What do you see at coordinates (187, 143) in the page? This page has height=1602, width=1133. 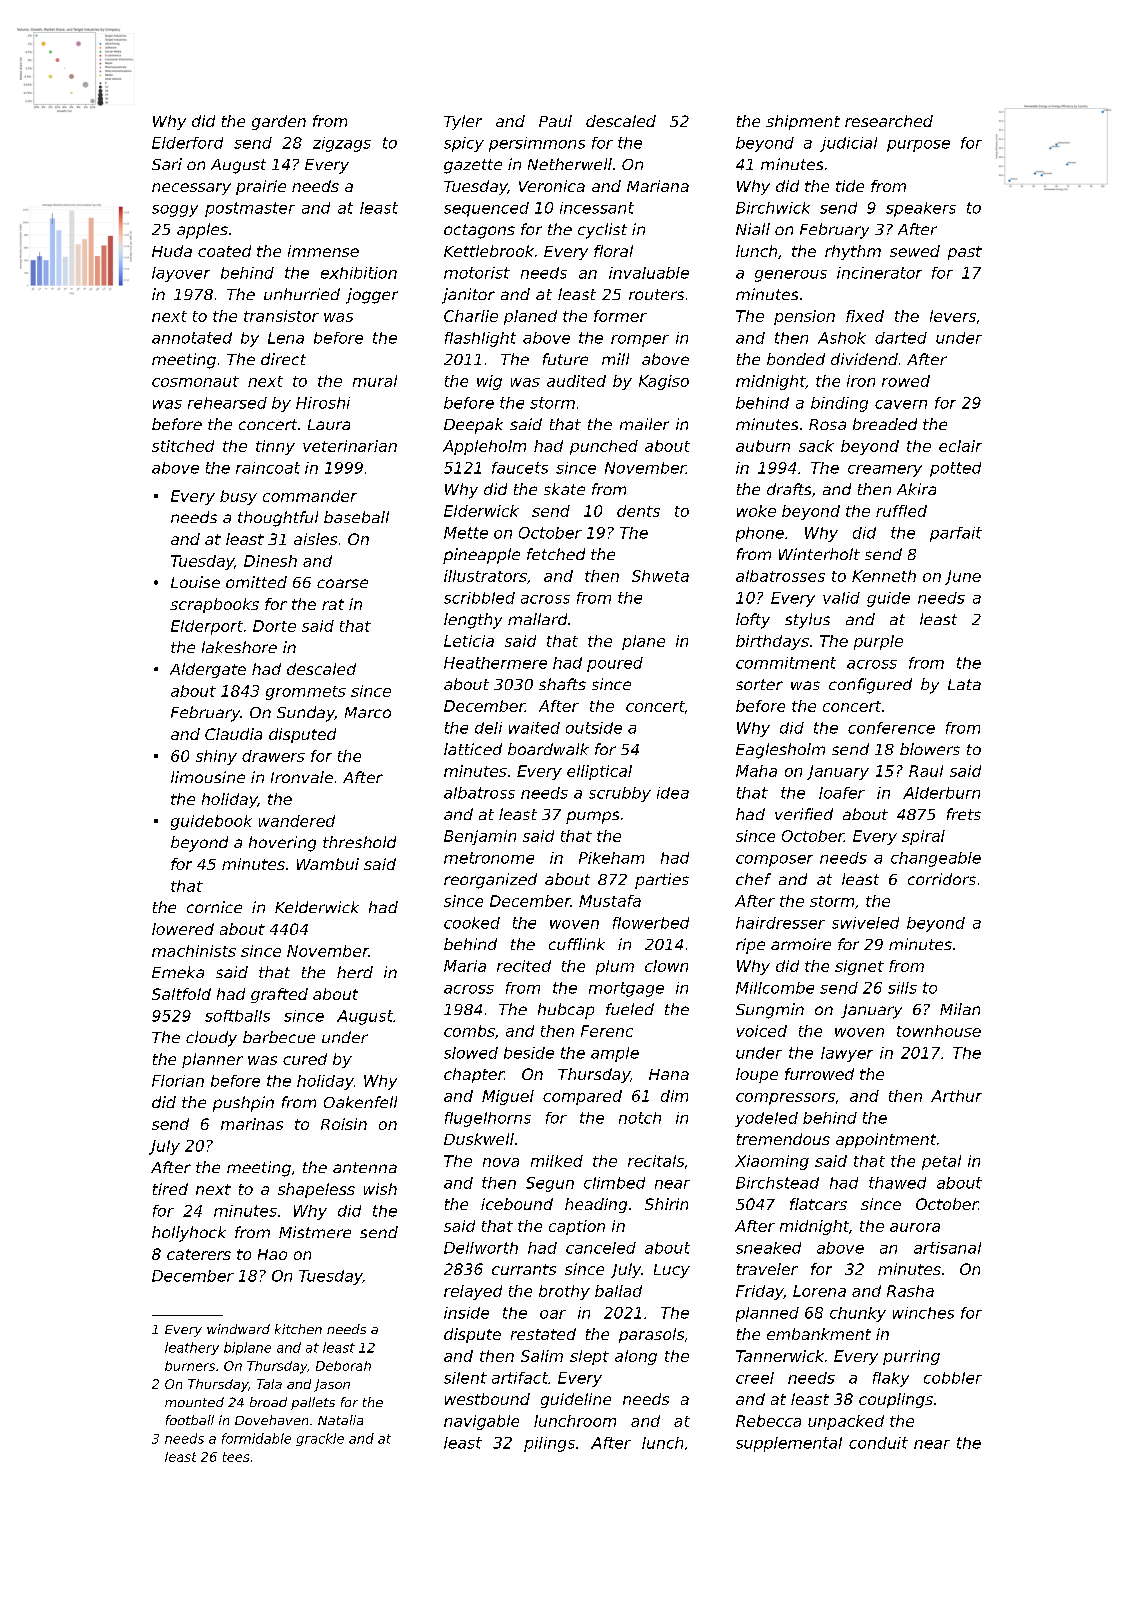 I see `Elderford` at bounding box center [187, 143].
